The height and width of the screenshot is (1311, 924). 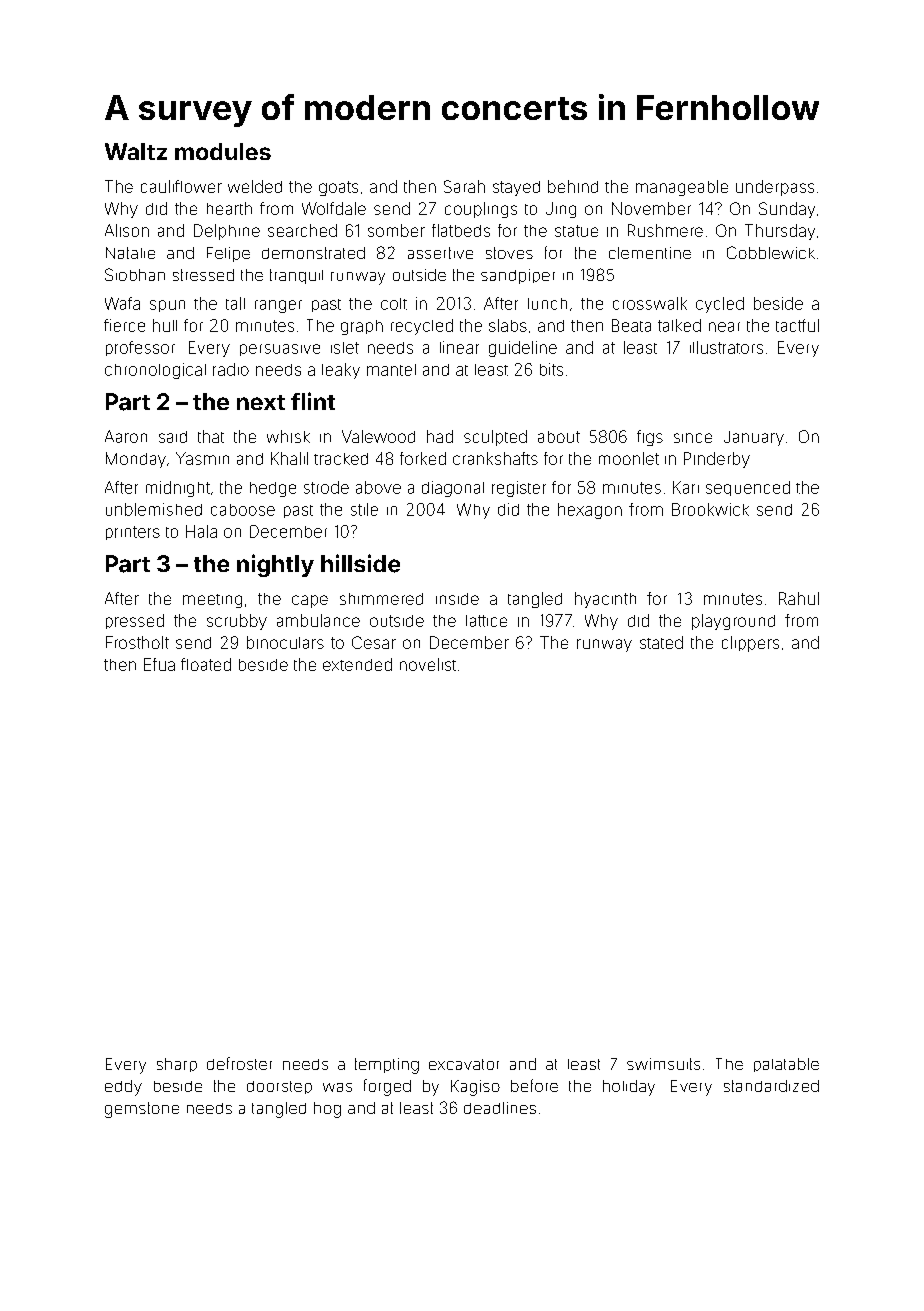 What do you see at coordinates (338, 188) in the screenshot?
I see `goats` at bounding box center [338, 188].
